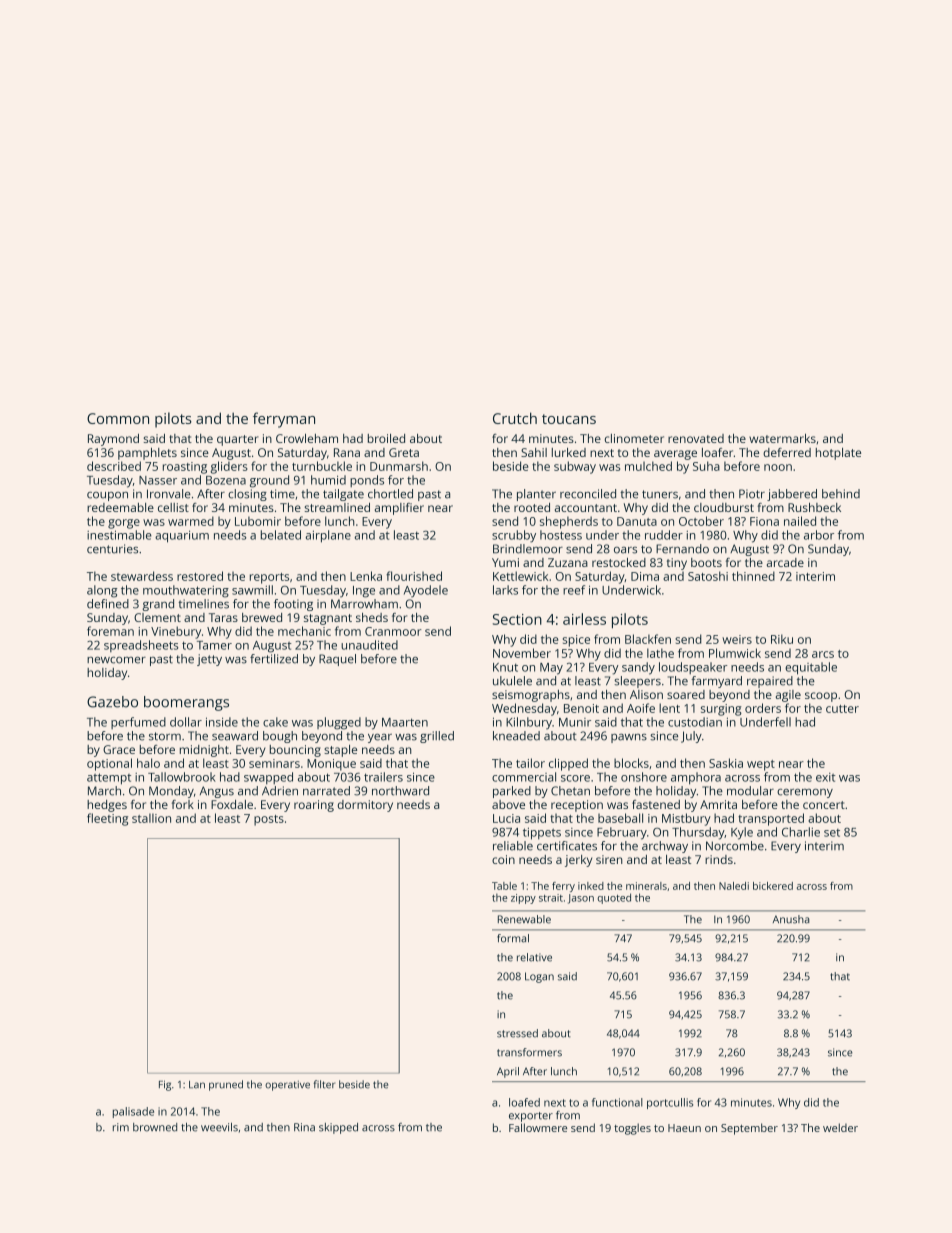 This image has height=1233, width=952. Describe the element at coordinates (155, 1127) in the image. I see `browned` at that location.
